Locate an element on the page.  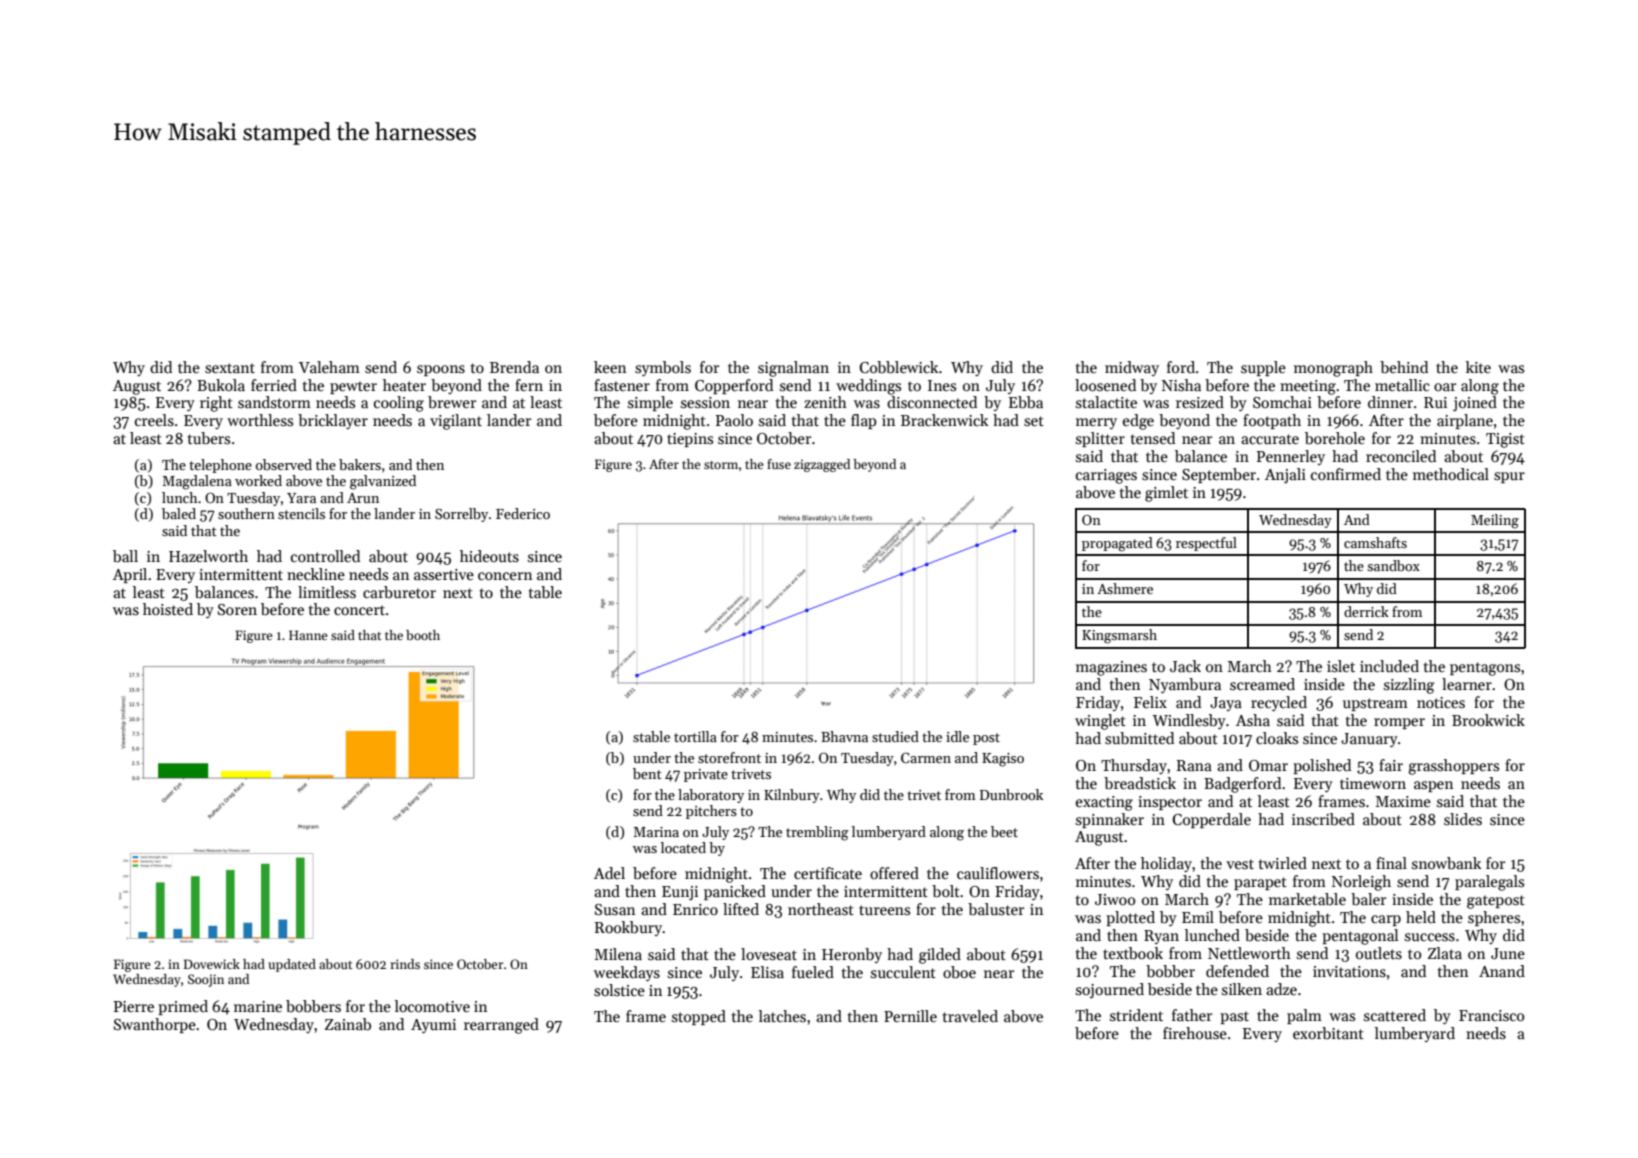
Pernille is located at coordinates (910, 1016).
